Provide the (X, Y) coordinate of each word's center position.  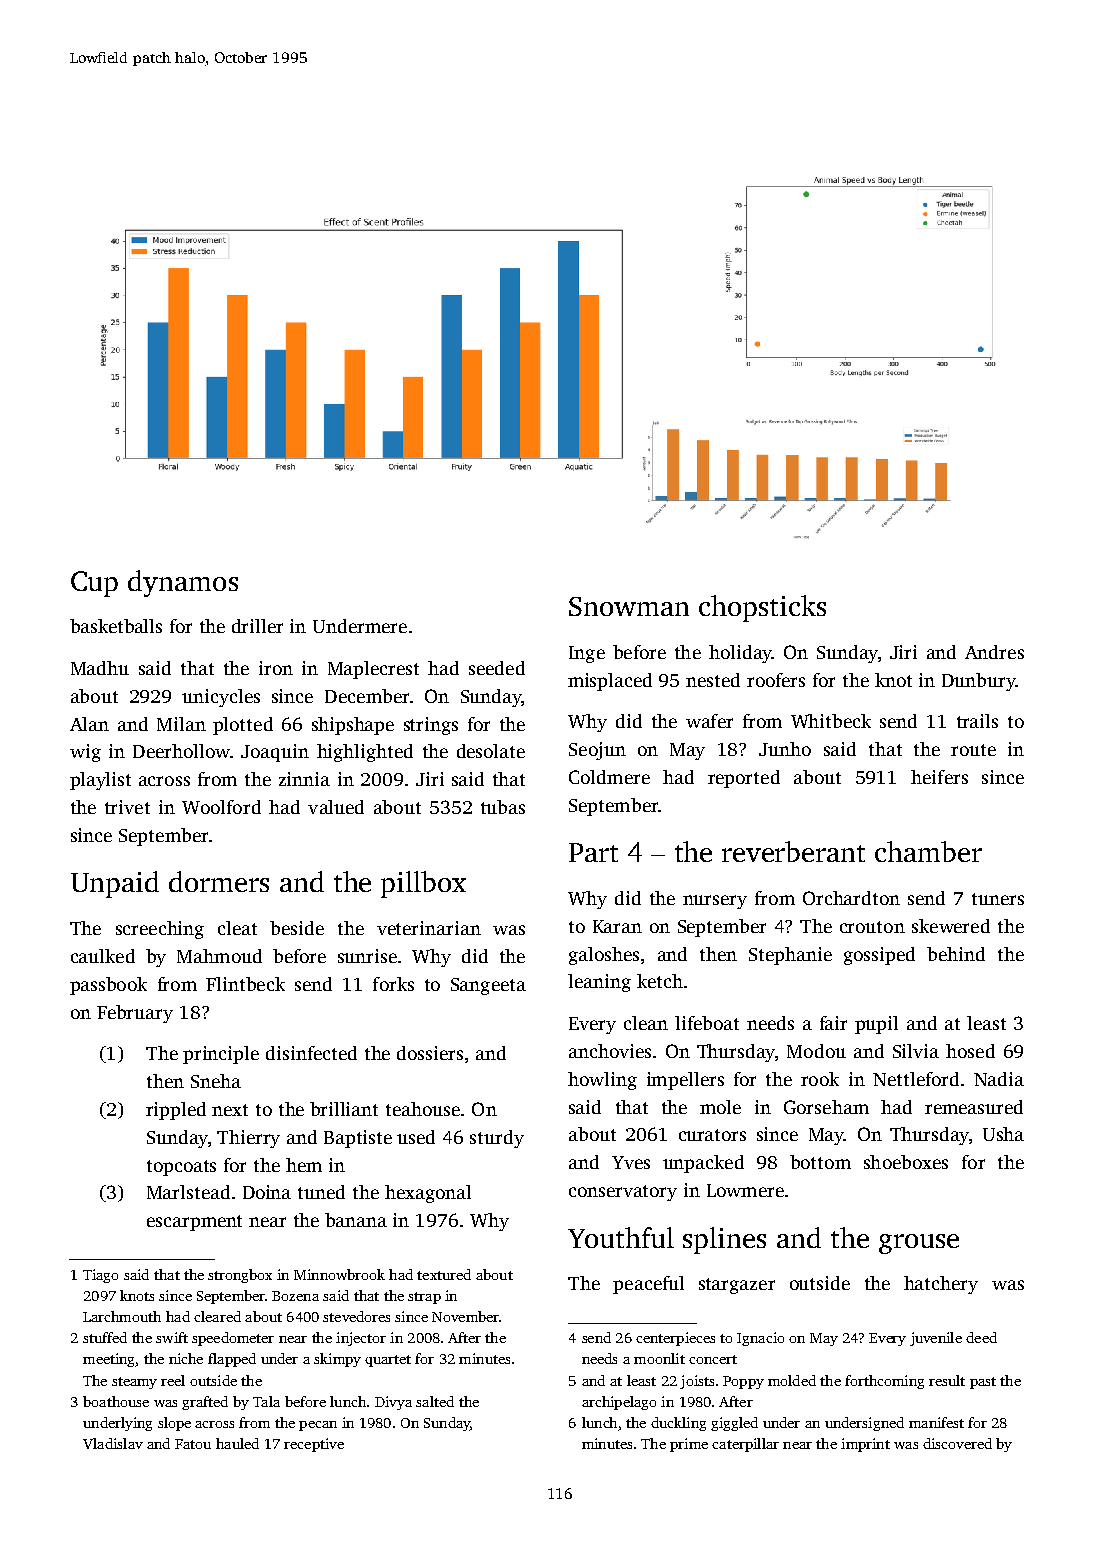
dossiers (430, 1053)
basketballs (116, 626)
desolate (491, 751)
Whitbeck (831, 721)
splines (724, 1240)
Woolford (221, 807)
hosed (970, 1051)
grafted (205, 1403)
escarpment (194, 1223)
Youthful (621, 1237)
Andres (994, 652)
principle (221, 1055)
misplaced (610, 682)
